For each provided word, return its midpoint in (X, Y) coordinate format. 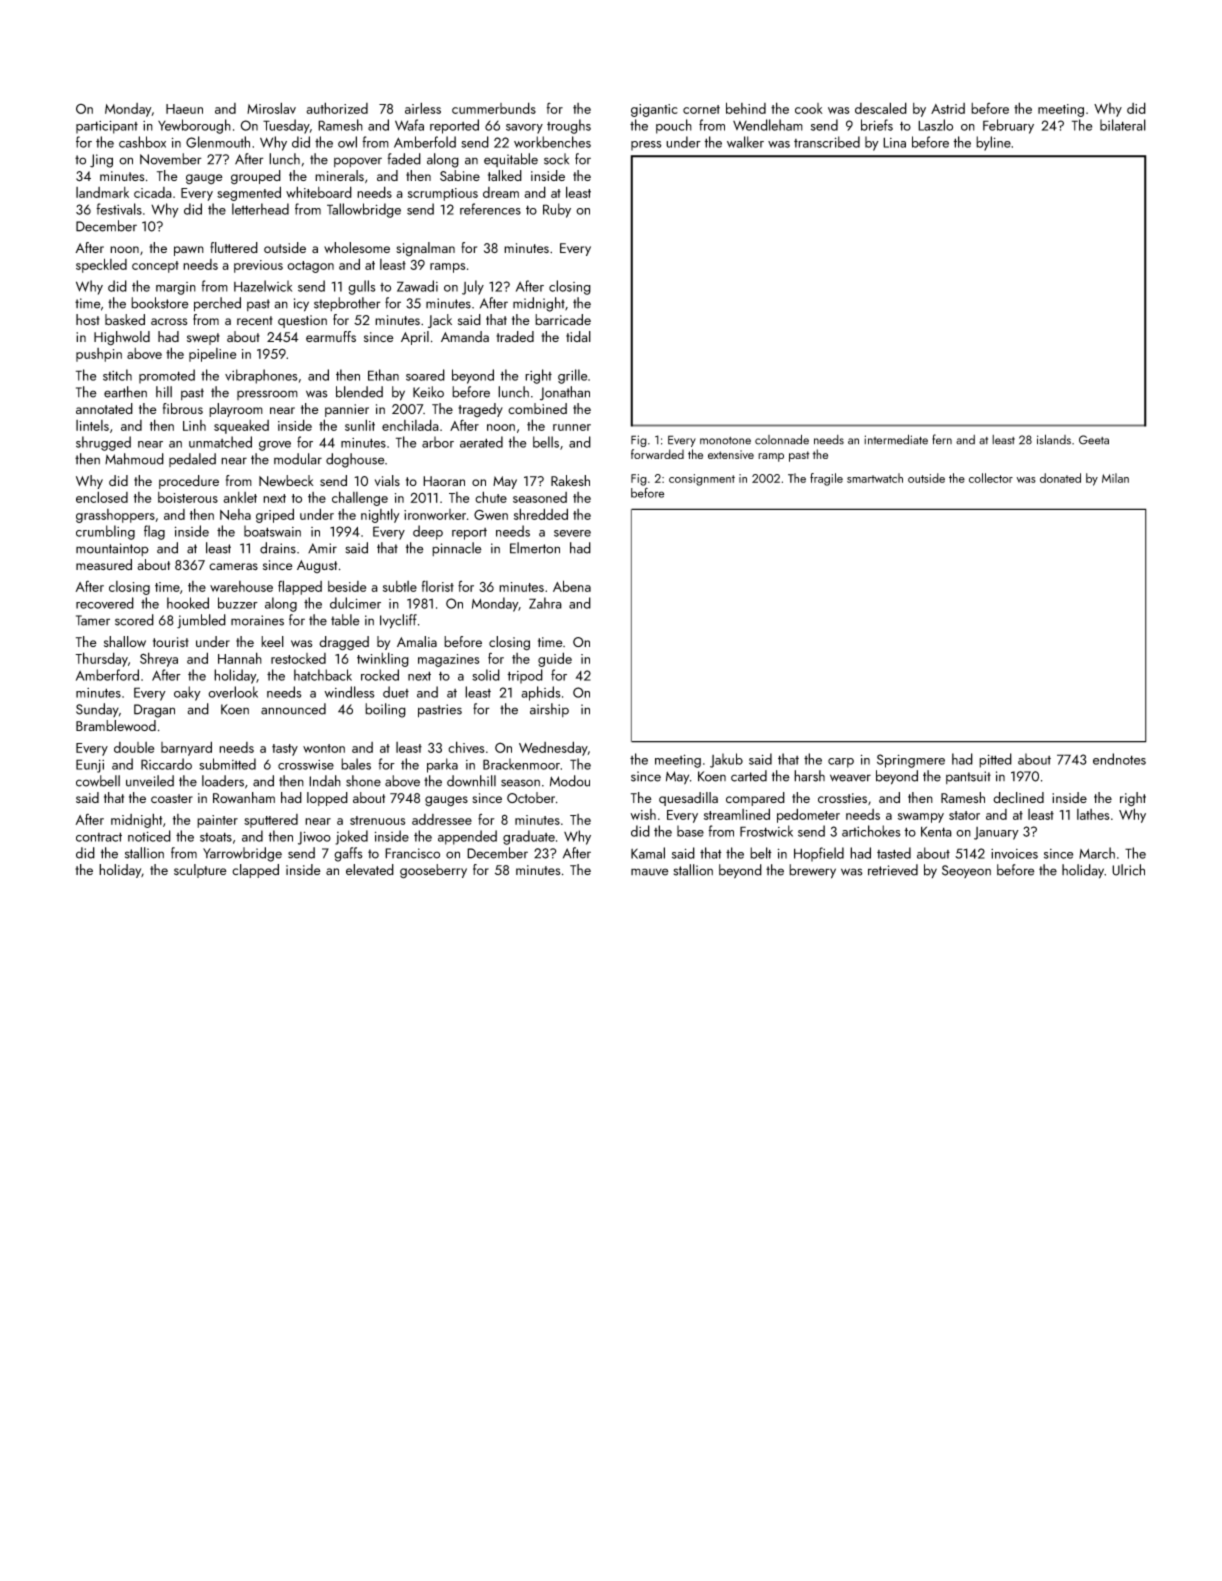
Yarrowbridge (242, 854)
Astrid (948, 108)
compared (755, 799)
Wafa (409, 125)
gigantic (654, 110)
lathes (1093, 814)
